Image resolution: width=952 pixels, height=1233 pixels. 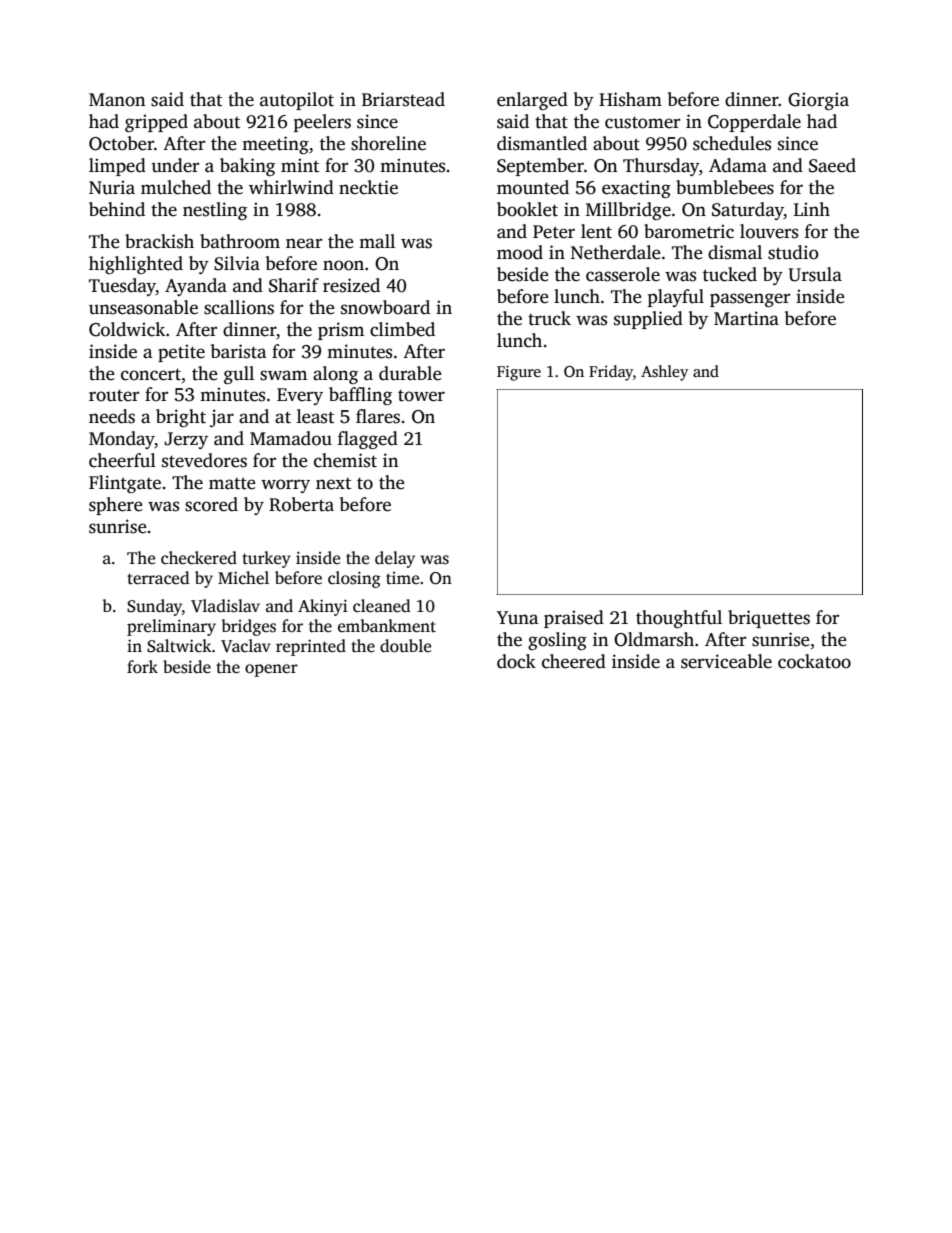 What do you see at coordinates (769, 619) in the document?
I see `briquettes` at bounding box center [769, 619].
